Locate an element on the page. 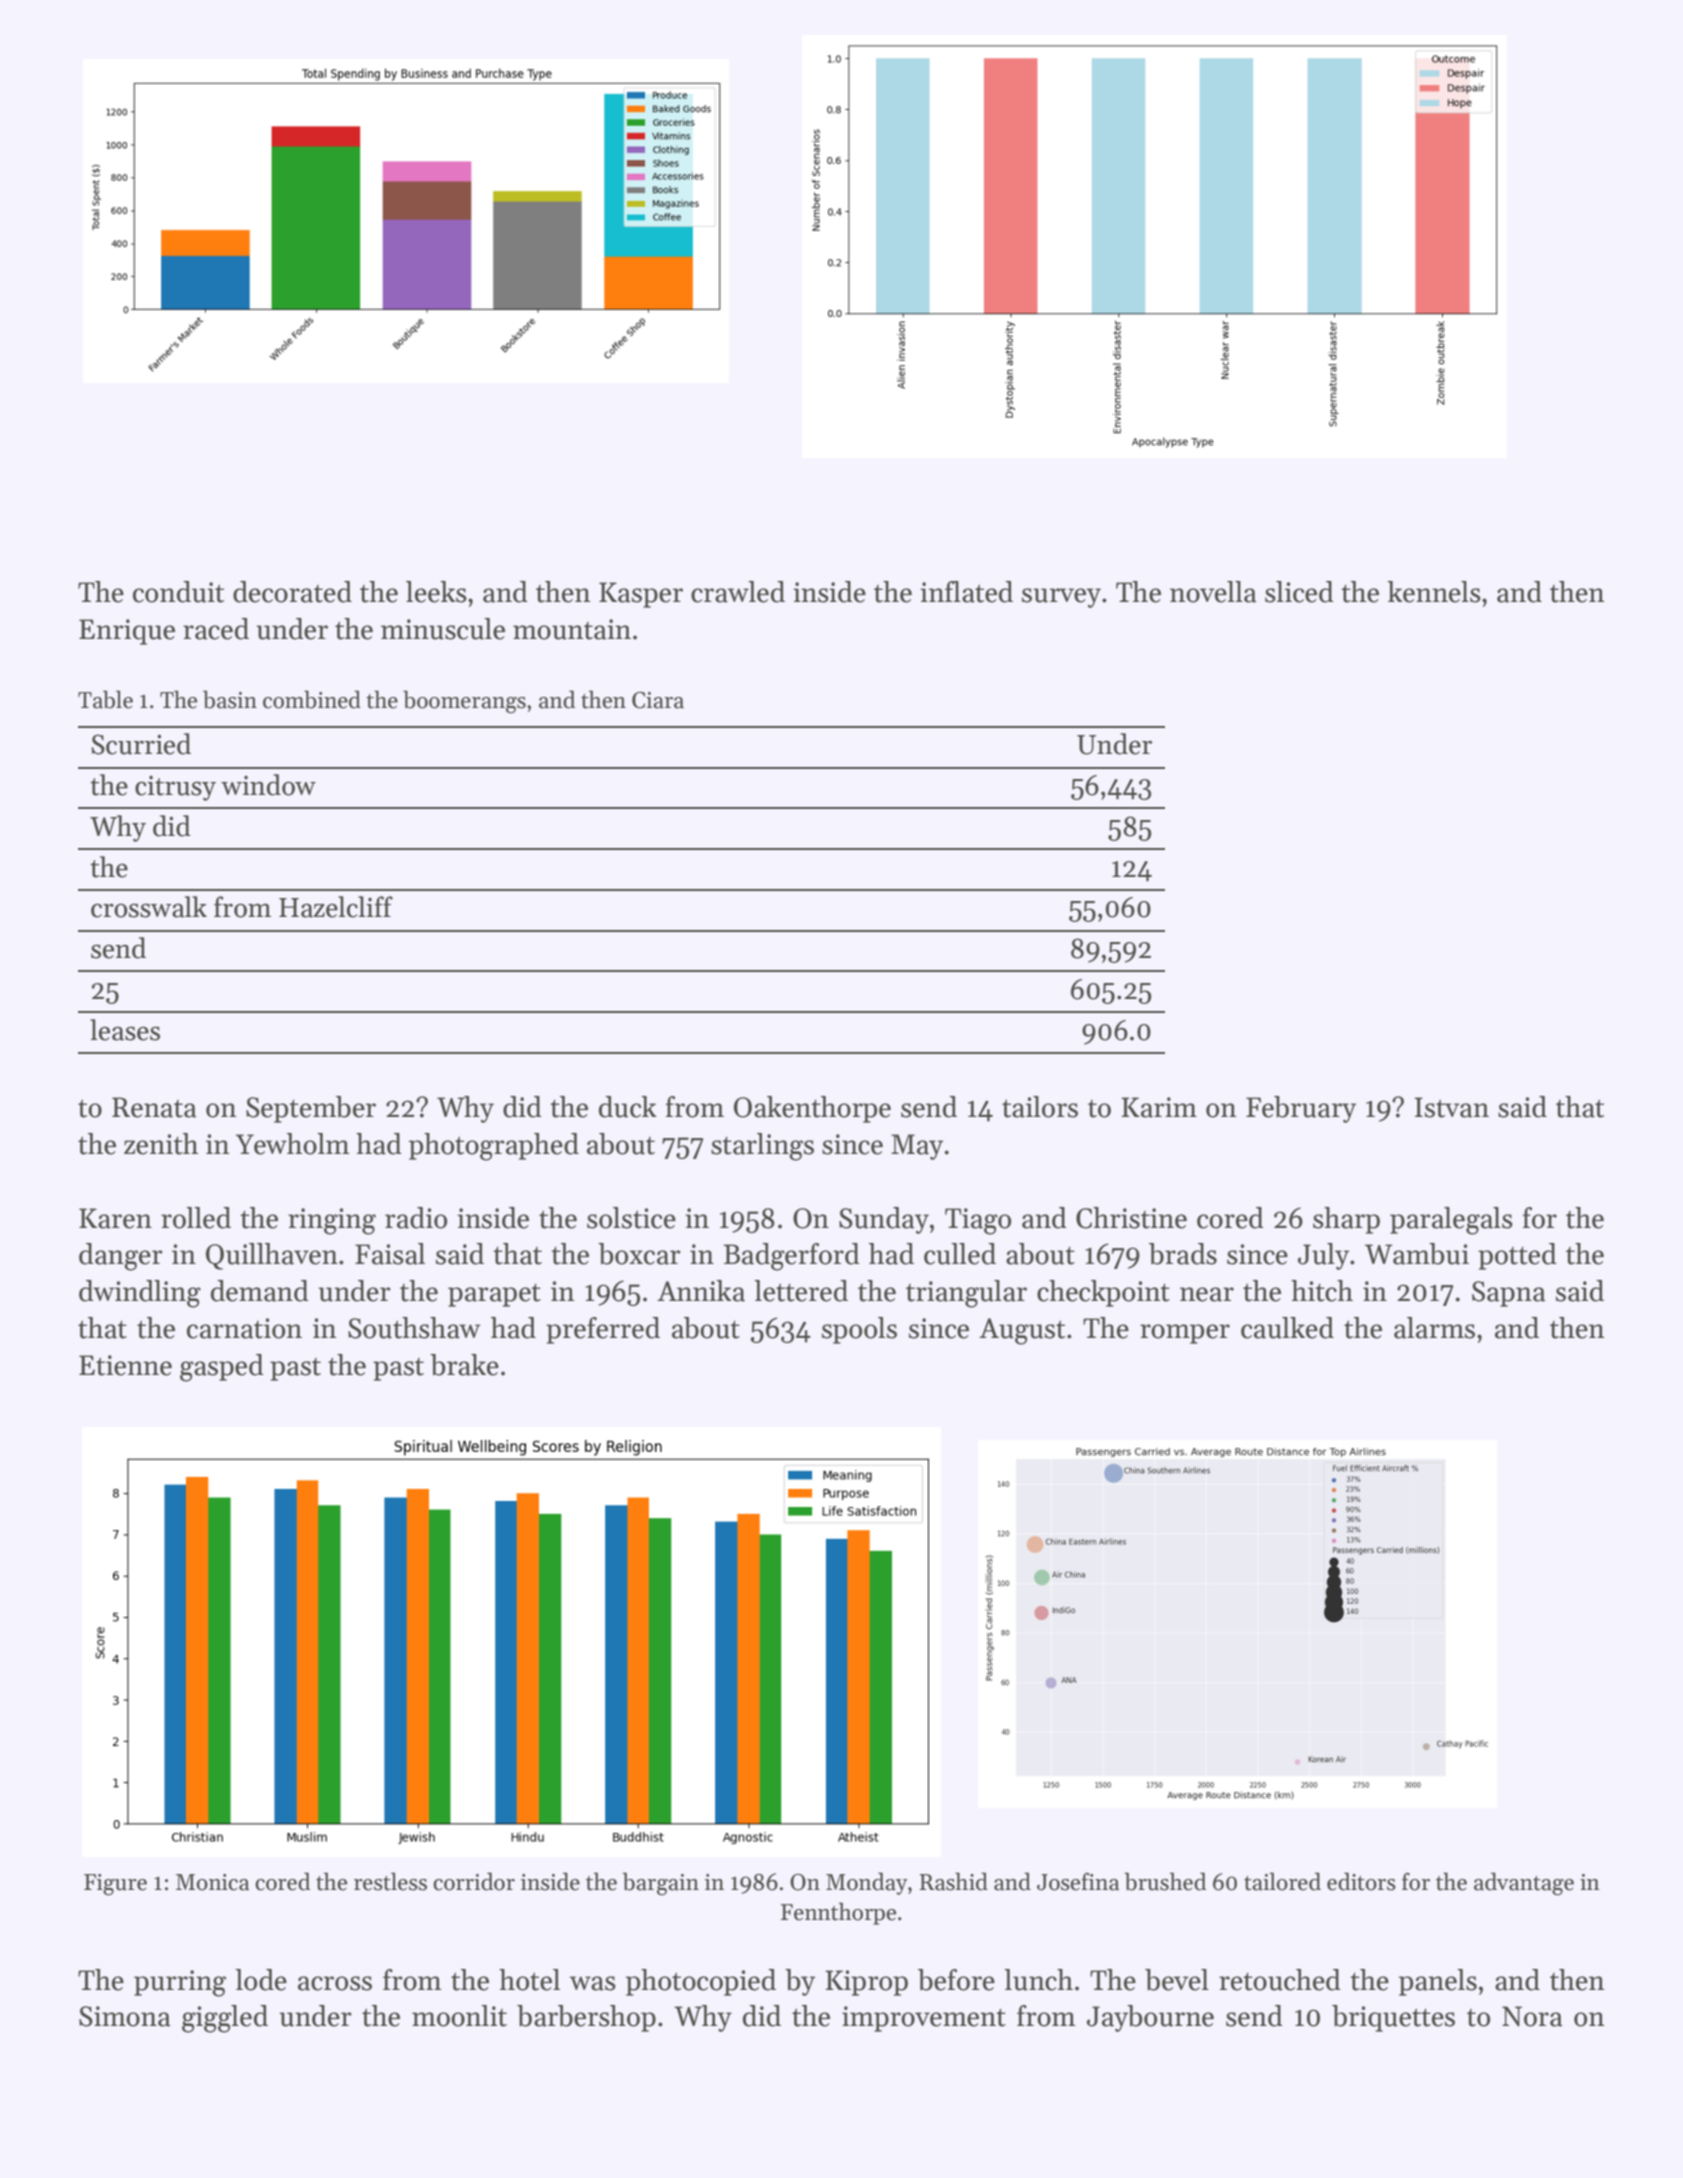 The height and width of the document is (2178, 1683). raced is located at coordinates (216, 629).
